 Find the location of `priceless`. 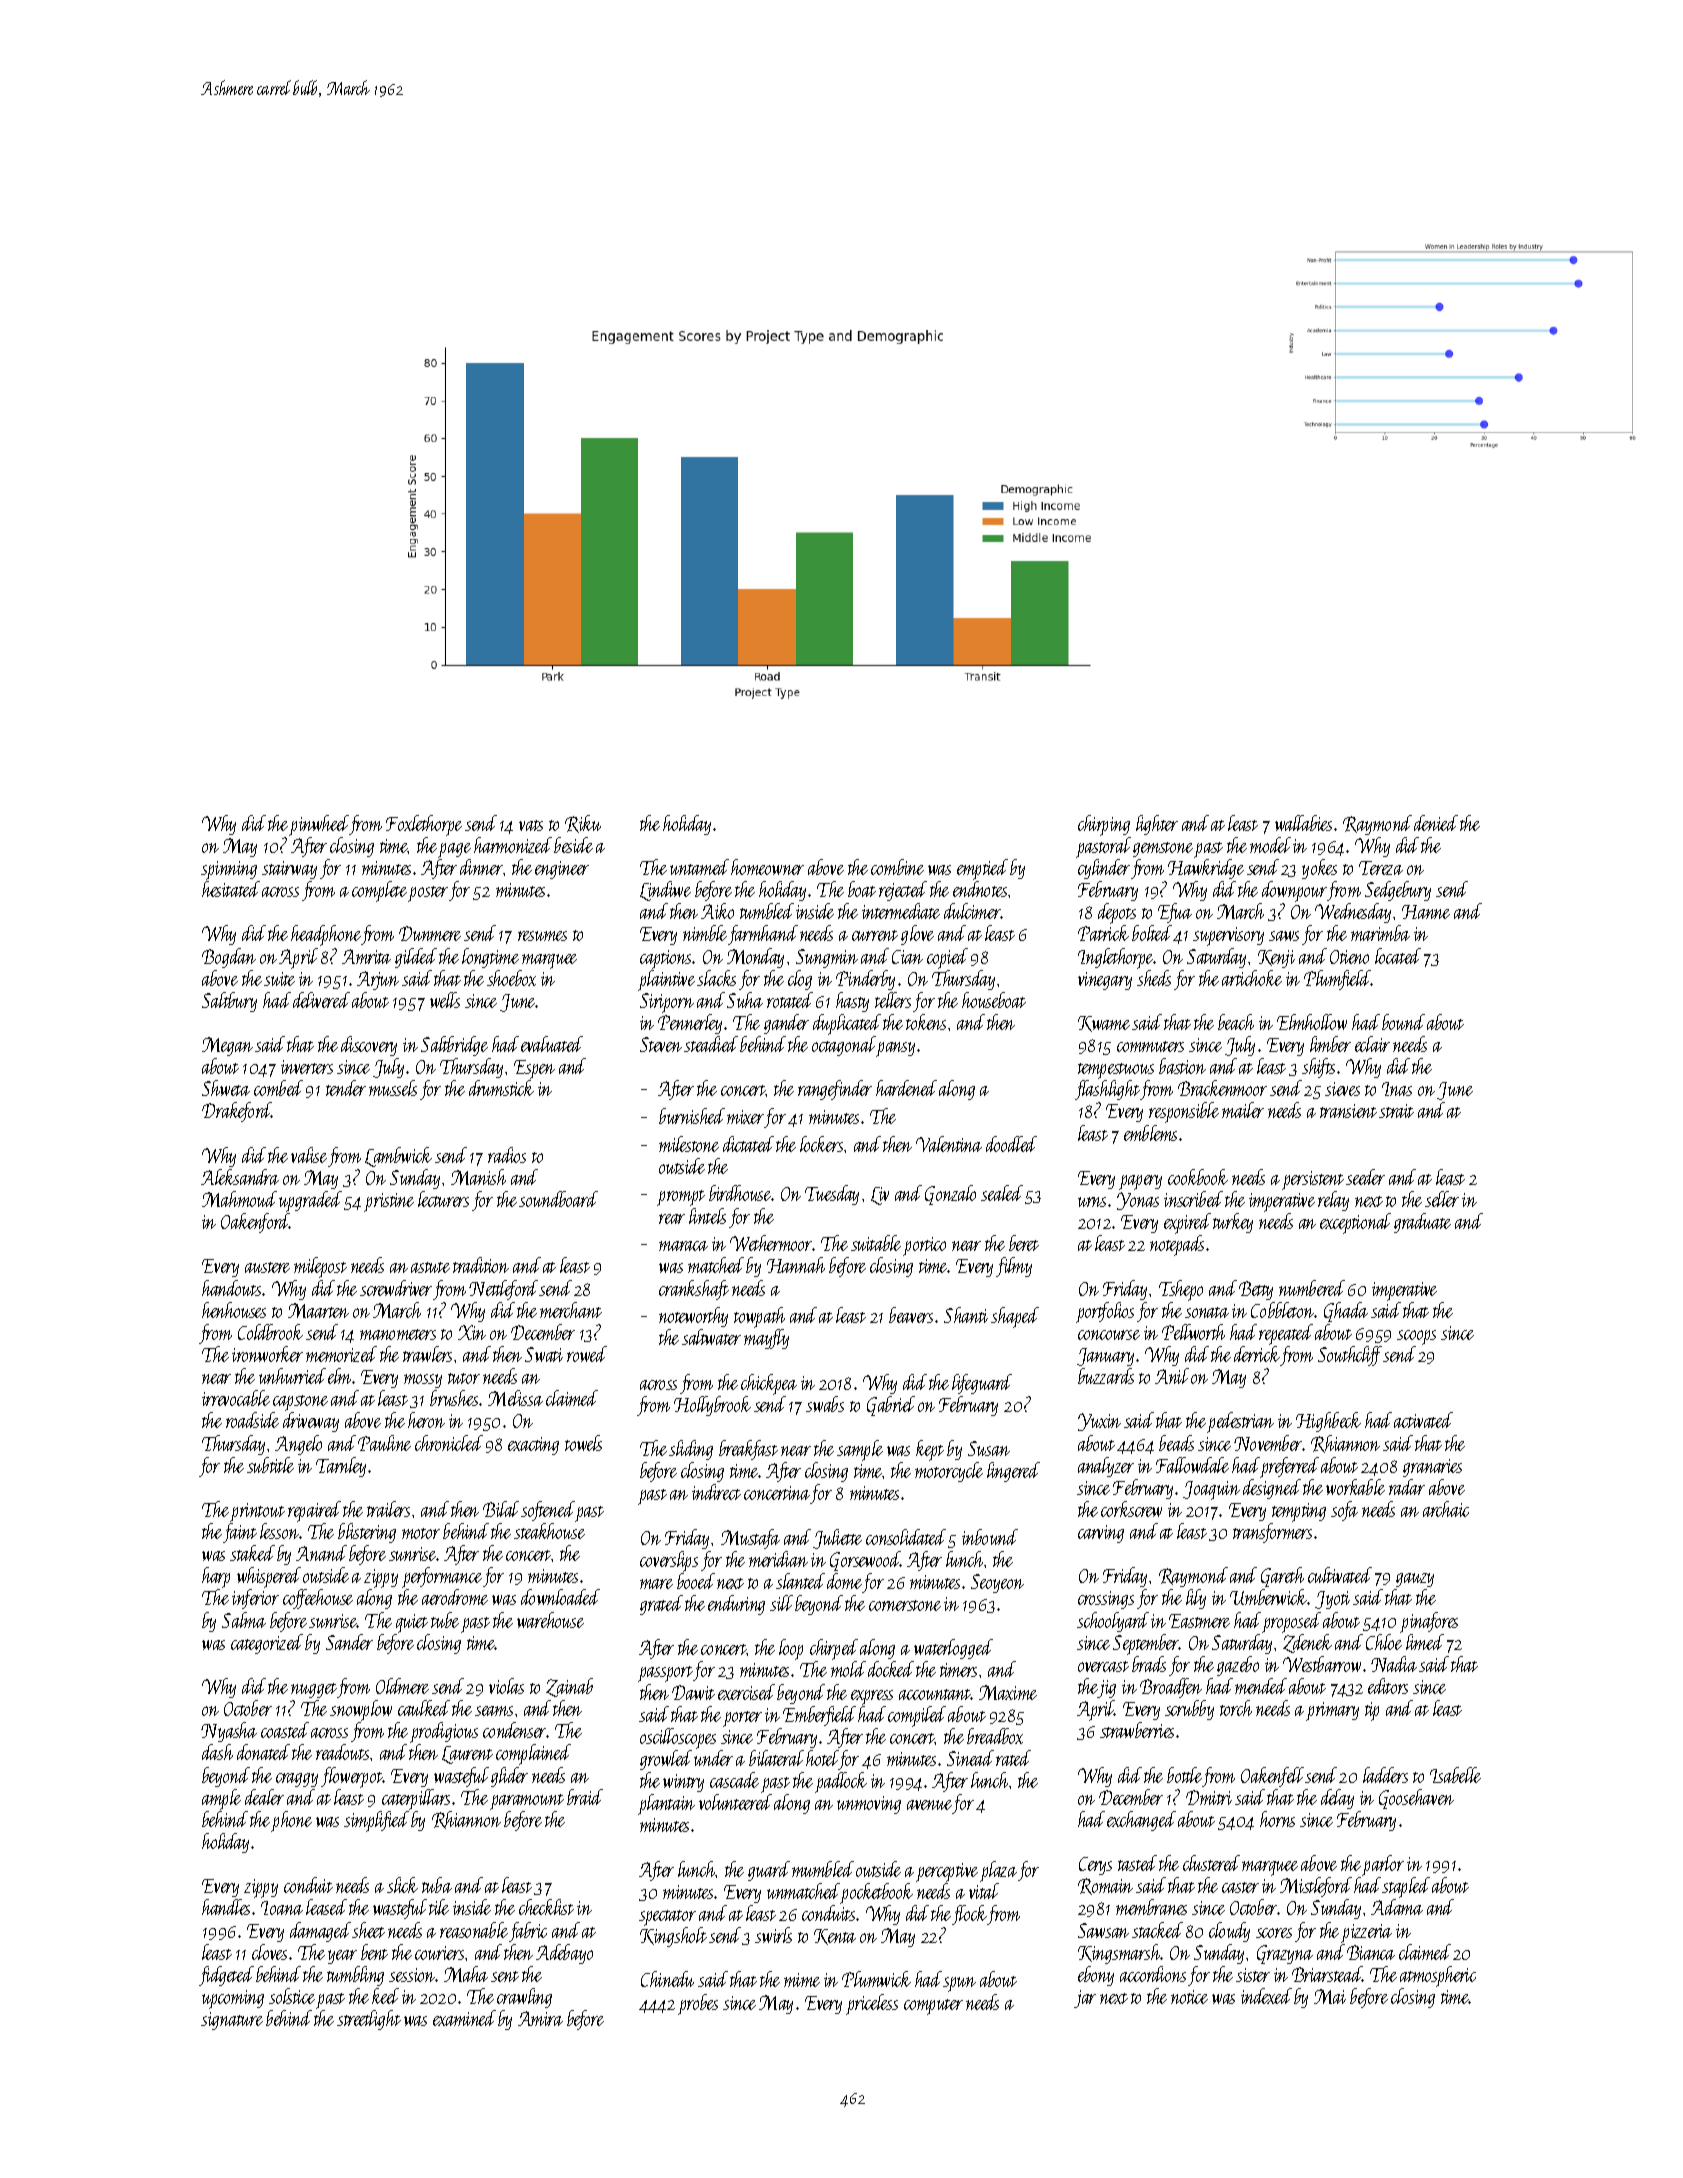

priceless is located at coordinates (872, 2004).
